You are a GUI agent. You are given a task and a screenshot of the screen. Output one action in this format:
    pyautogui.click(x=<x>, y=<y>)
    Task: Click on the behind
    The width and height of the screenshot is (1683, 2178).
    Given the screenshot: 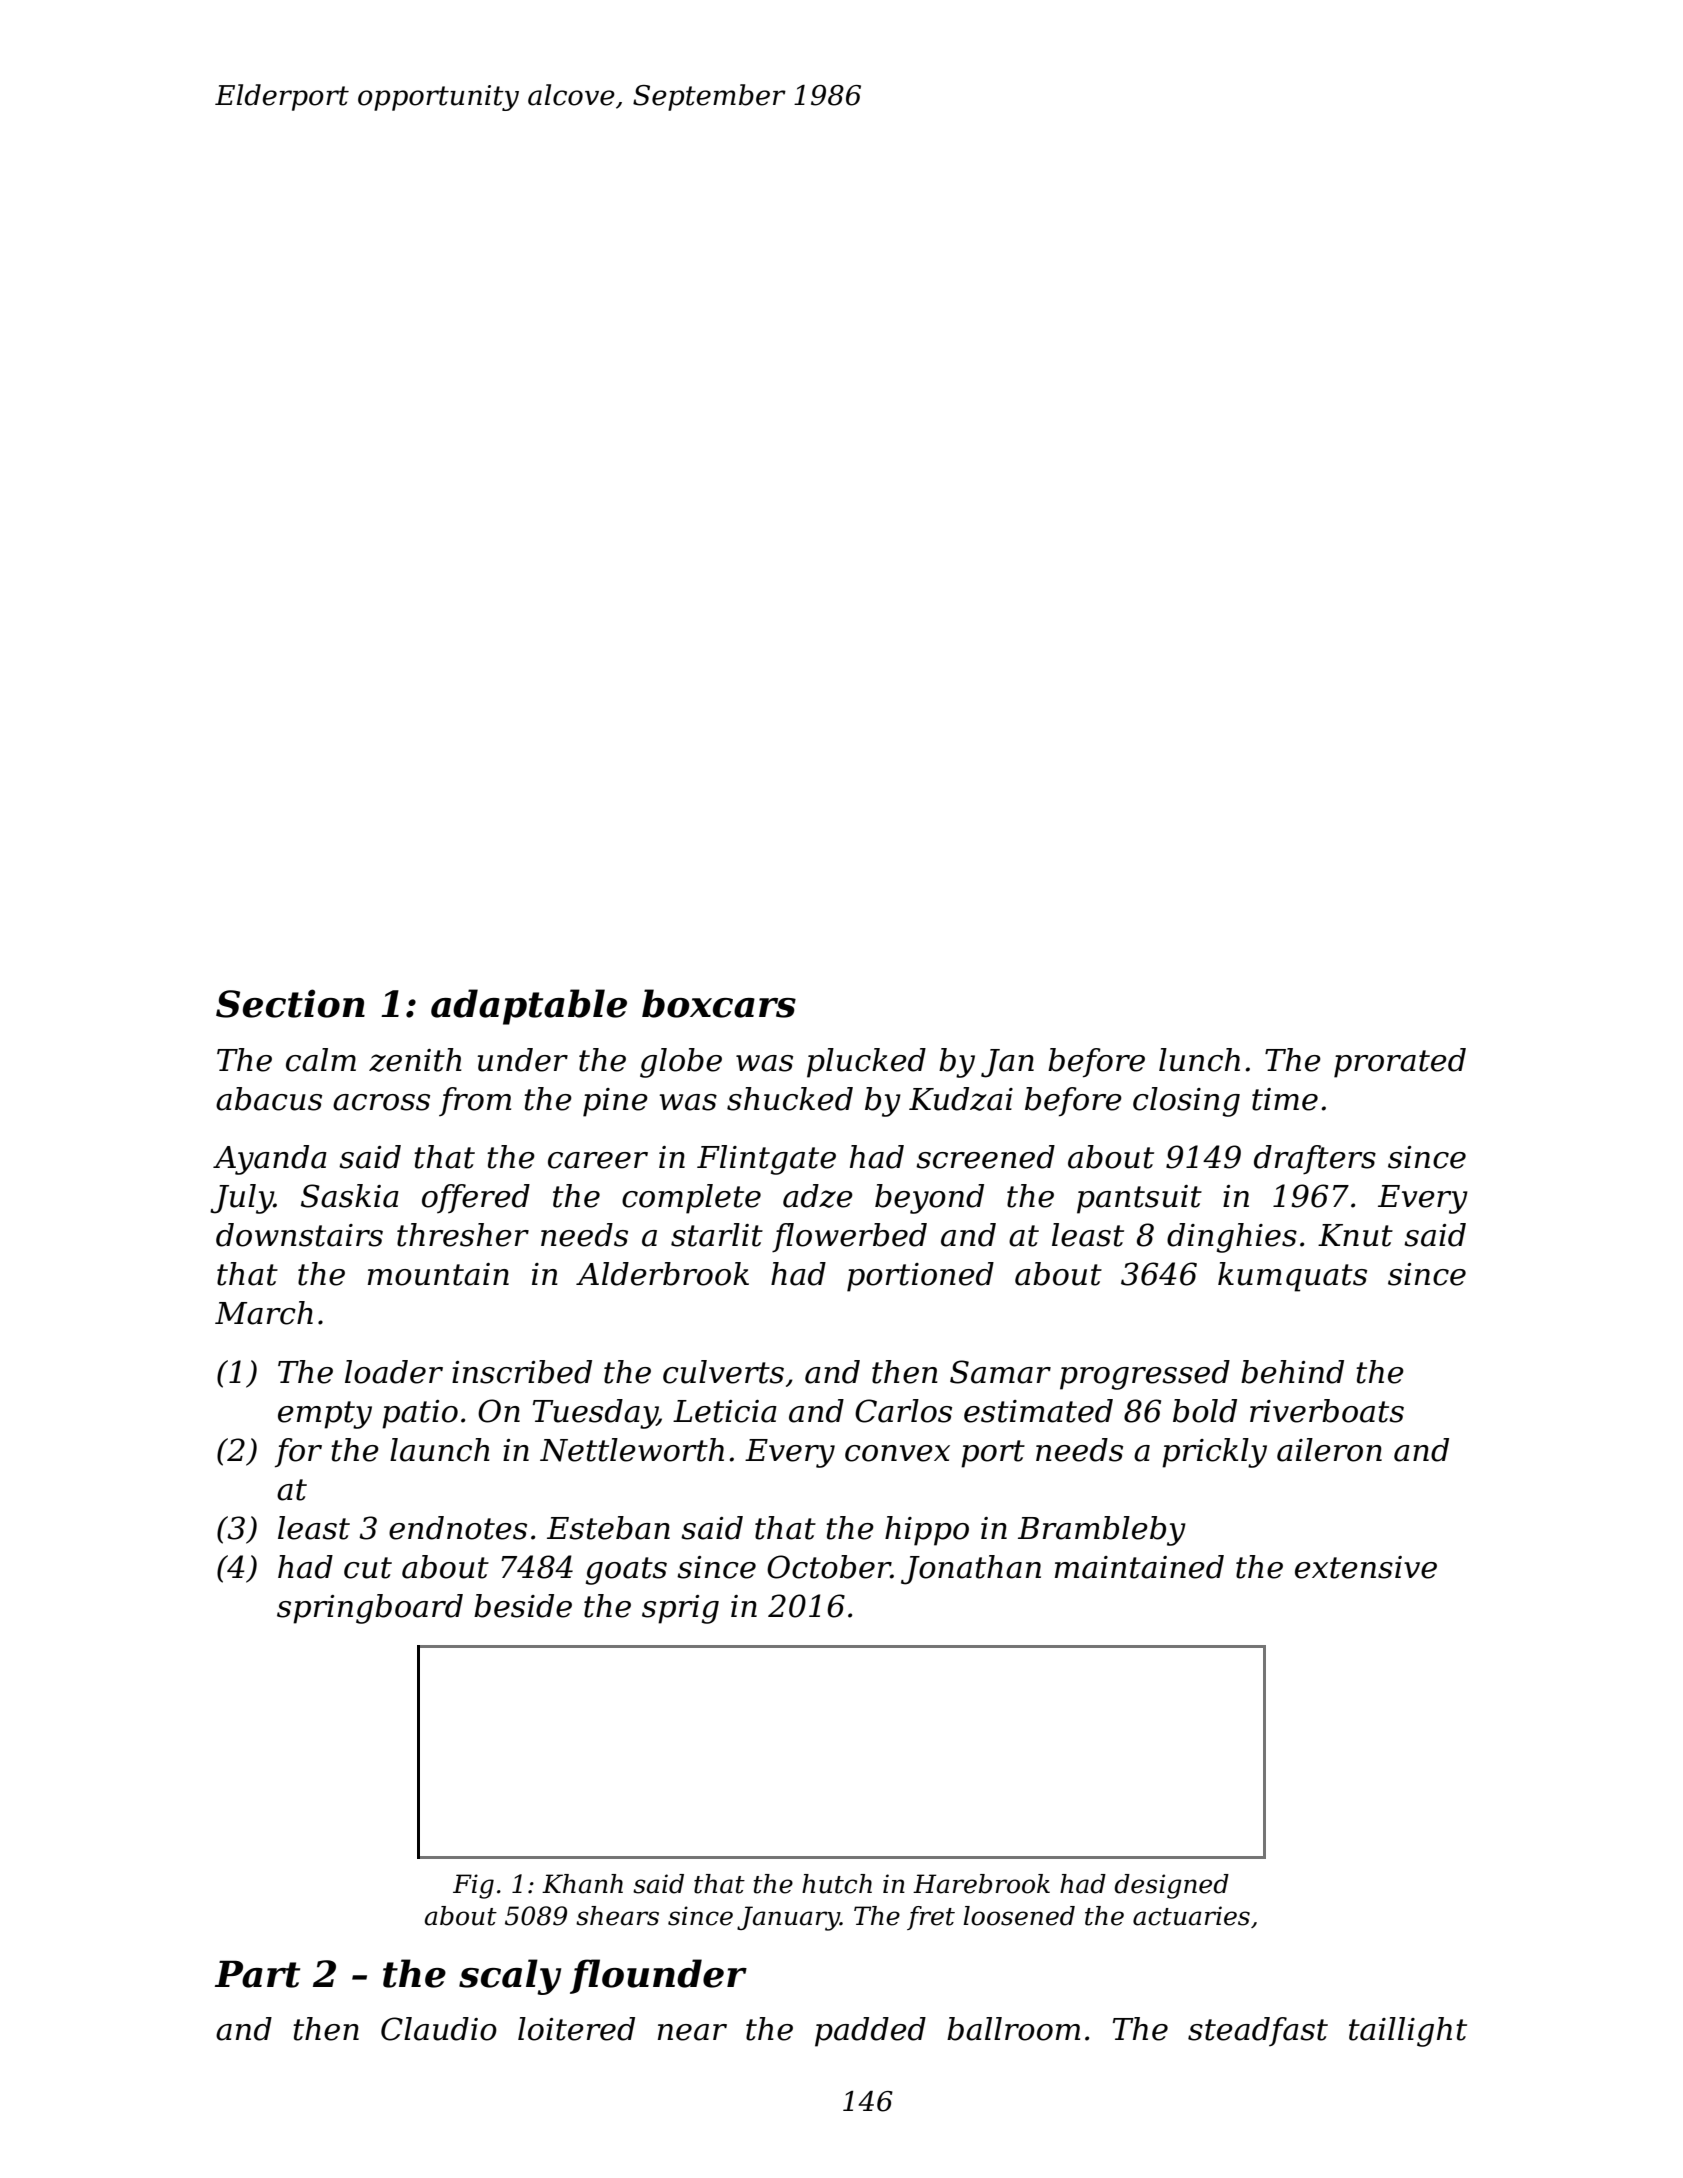 What is the action you would take?
    pyautogui.click(x=1292, y=1372)
